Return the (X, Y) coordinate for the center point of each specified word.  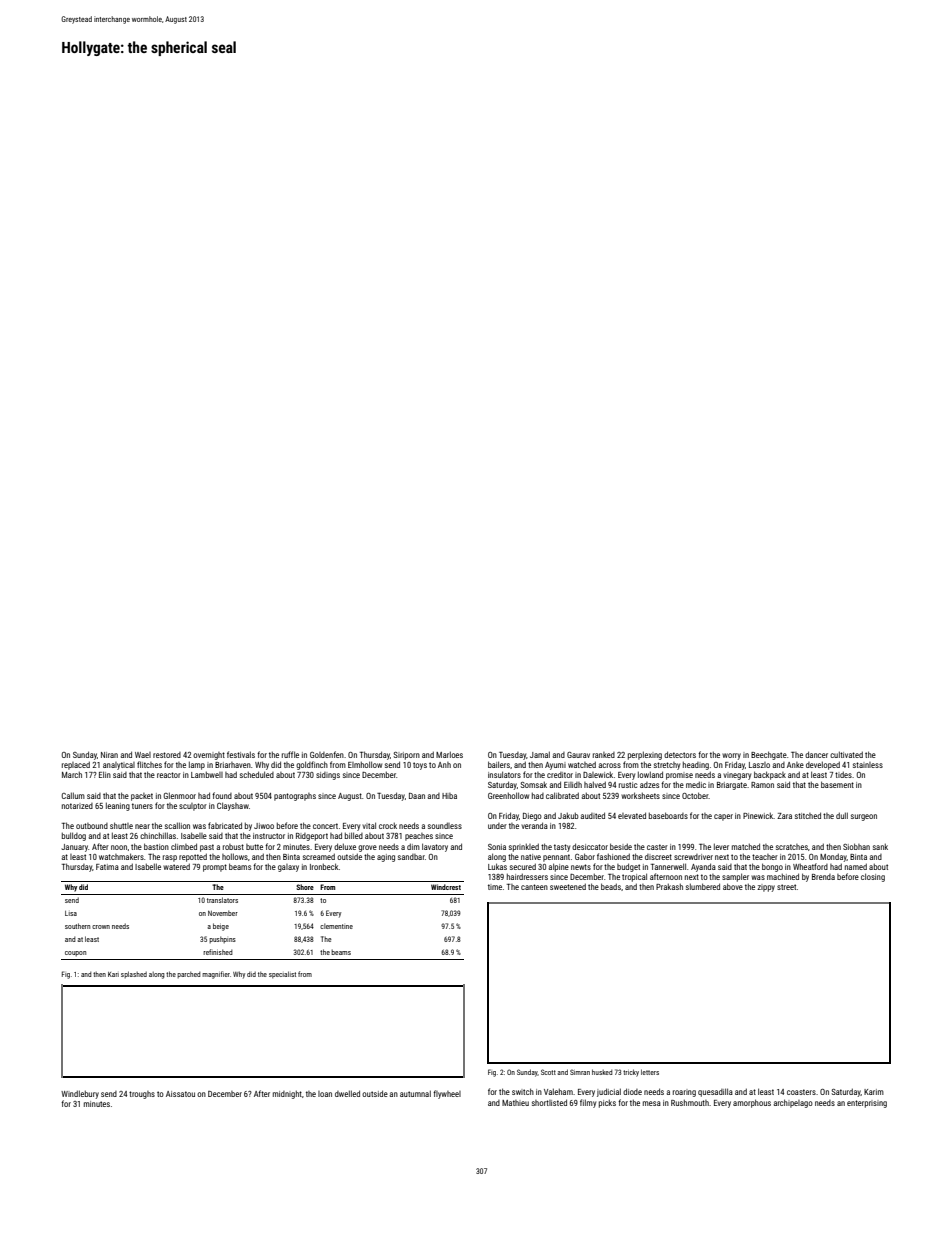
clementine (336, 926)
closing (873, 877)
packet (142, 797)
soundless (445, 825)
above (733, 886)
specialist (282, 974)
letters (650, 1072)
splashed (134, 974)
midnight (287, 1094)
